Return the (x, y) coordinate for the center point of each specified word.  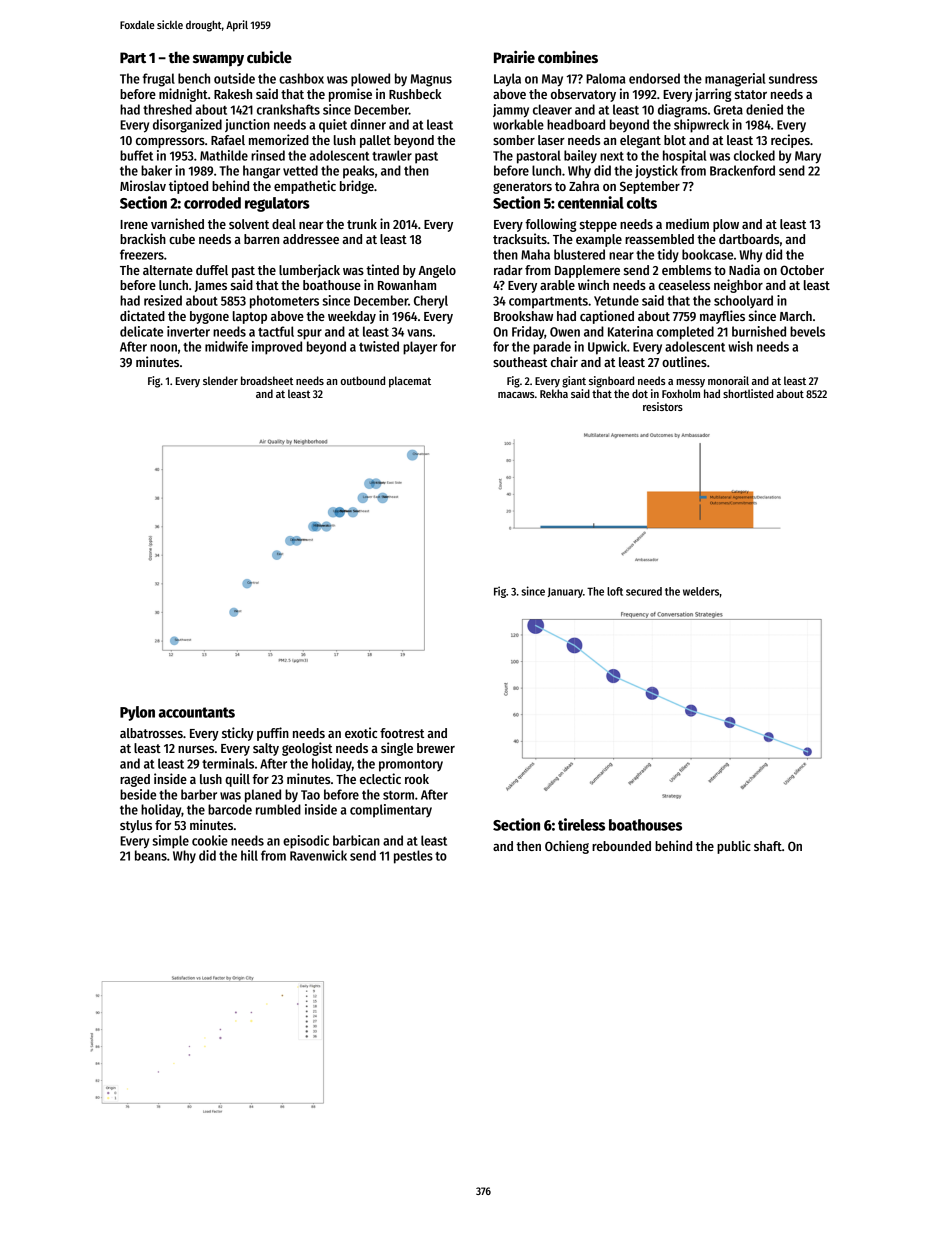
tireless (581, 824)
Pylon (137, 713)
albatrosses (151, 733)
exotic (361, 732)
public (734, 847)
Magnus (431, 80)
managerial (735, 80)
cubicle (269, 57)
